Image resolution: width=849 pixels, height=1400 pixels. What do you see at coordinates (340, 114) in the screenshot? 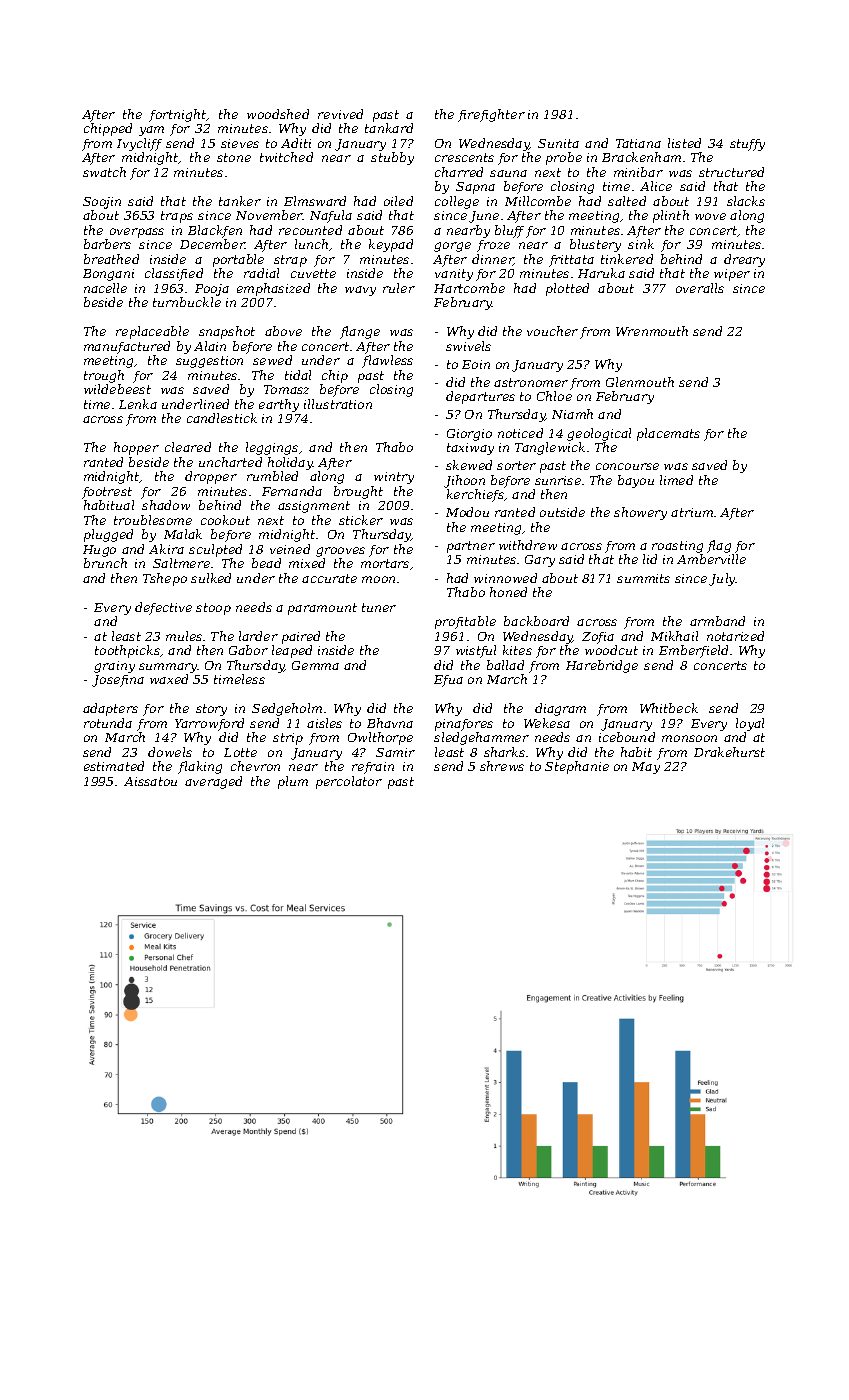
I see `revived` at bounding box center [340, 114].
